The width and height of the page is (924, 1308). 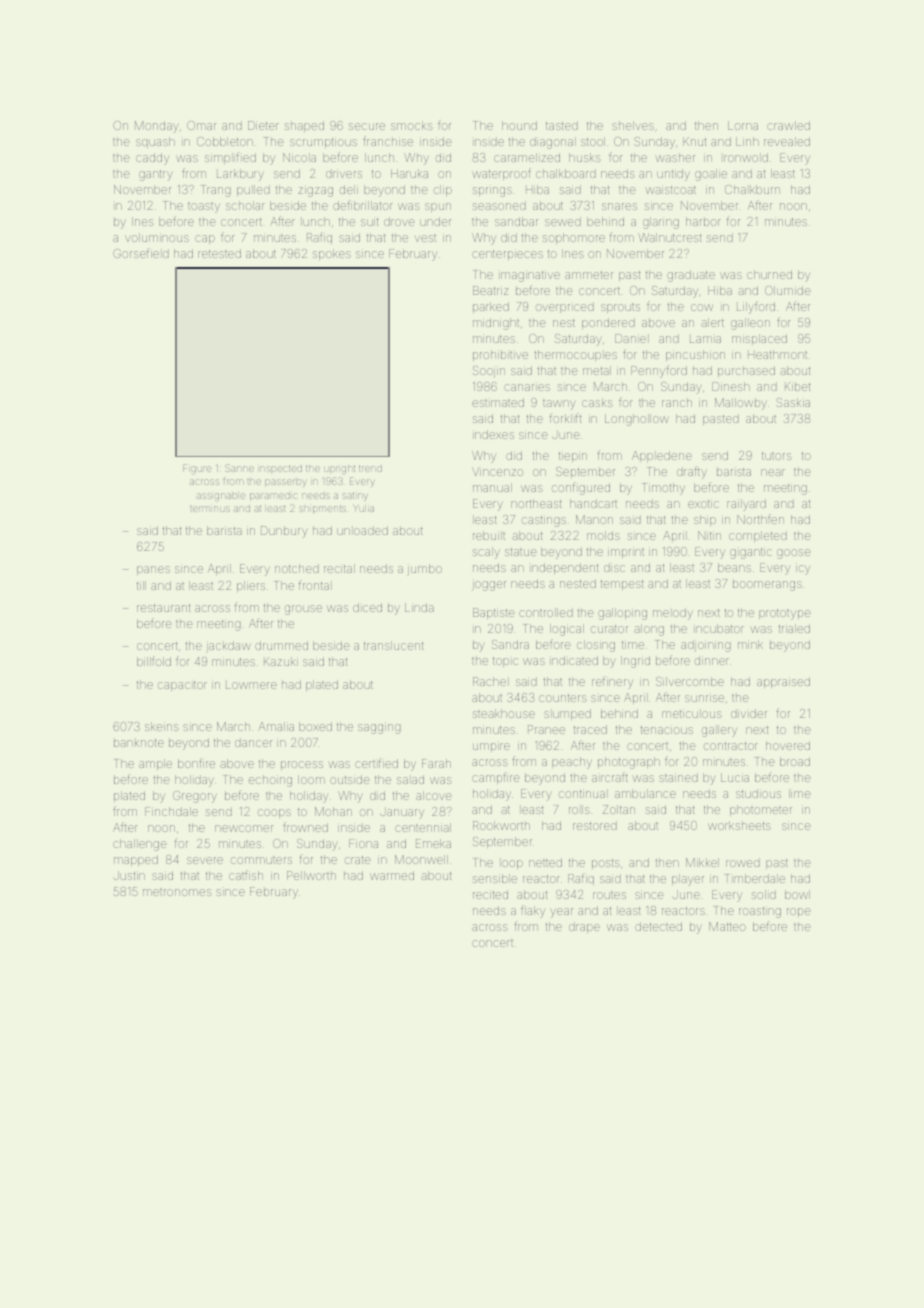 I want to click on gantry, so click(x=155, y=175).
